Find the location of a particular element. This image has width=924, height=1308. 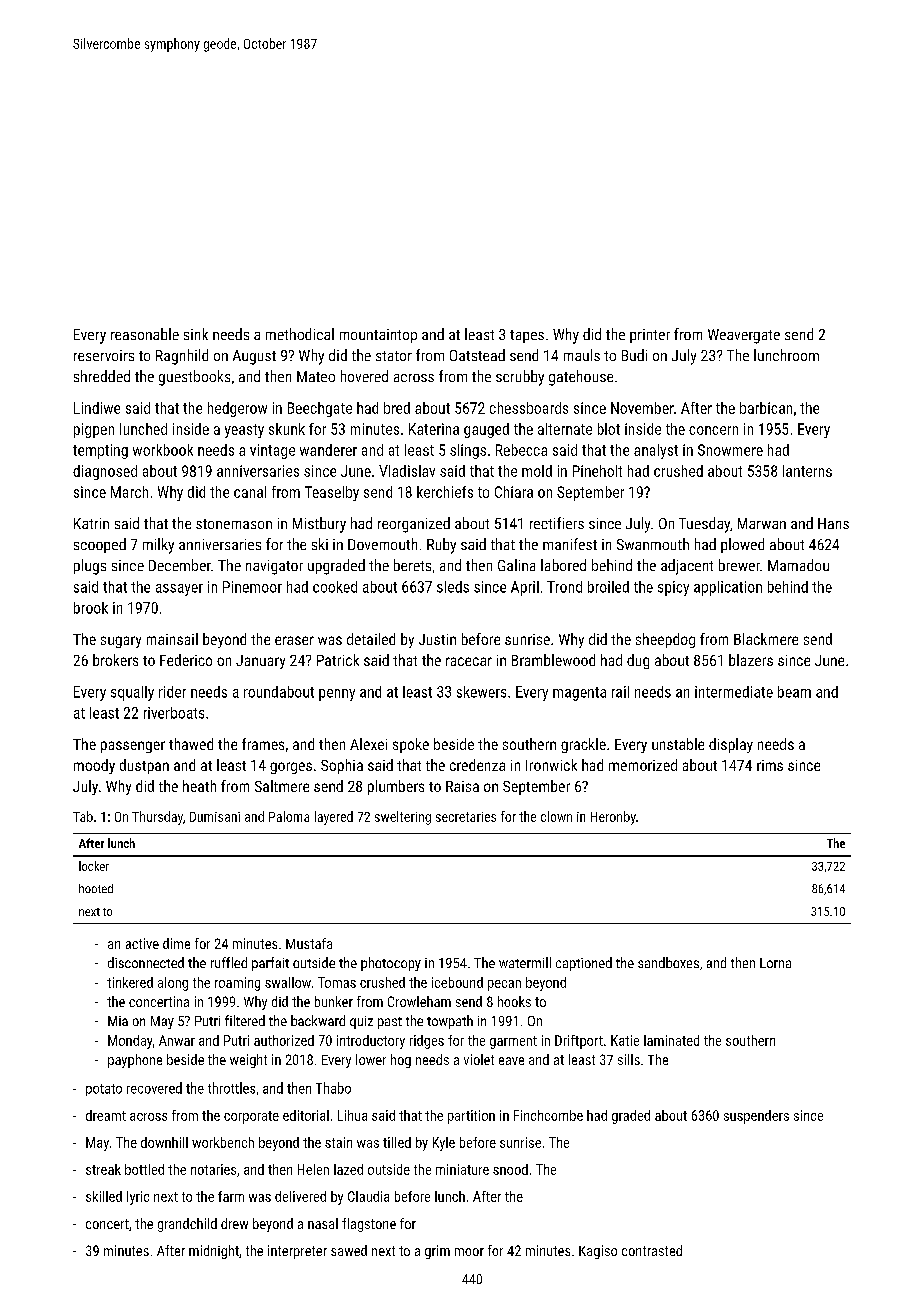

reasonable is located at coordinates (145, 334).
